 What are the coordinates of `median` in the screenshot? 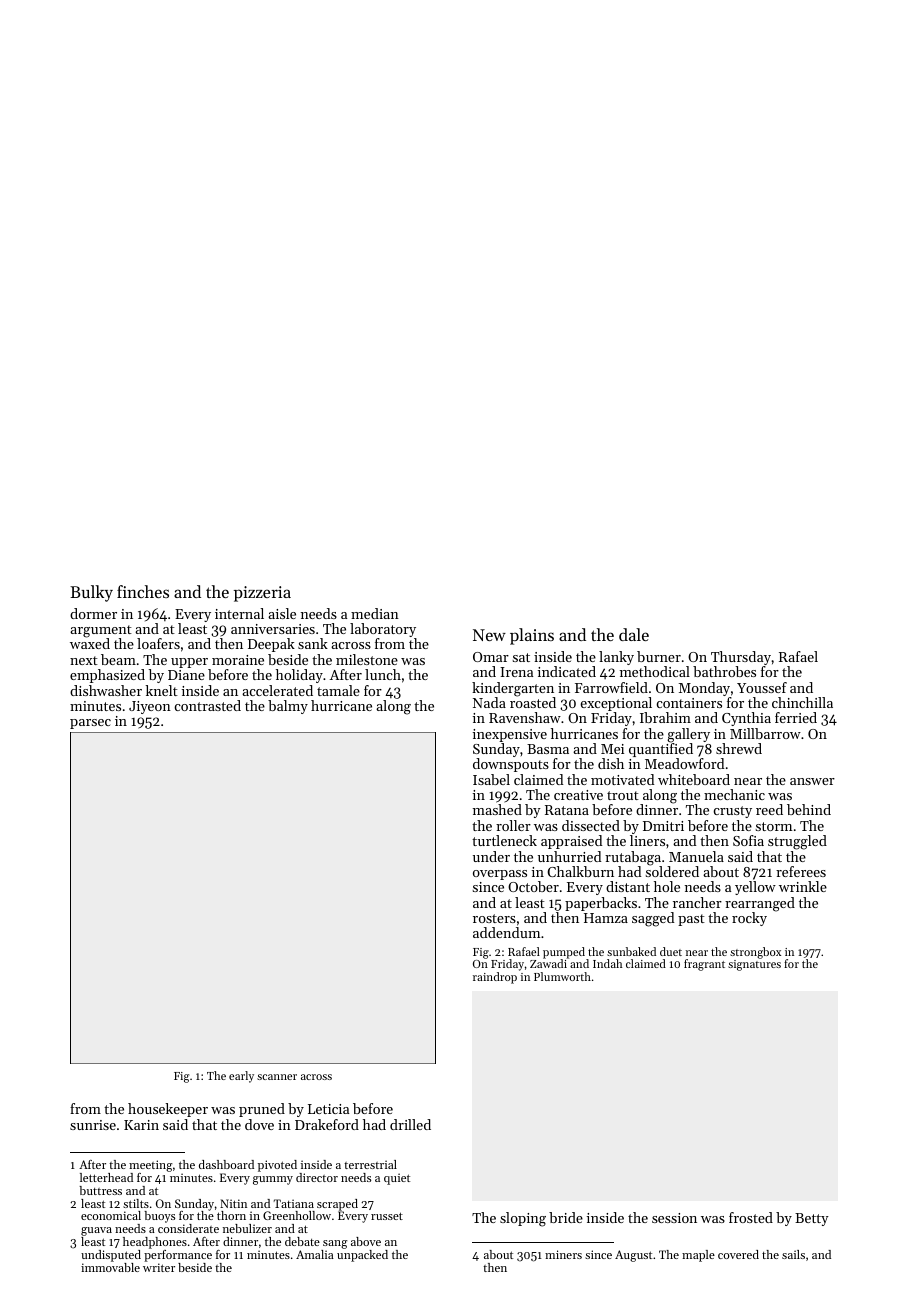 It's located at (375, 613).
